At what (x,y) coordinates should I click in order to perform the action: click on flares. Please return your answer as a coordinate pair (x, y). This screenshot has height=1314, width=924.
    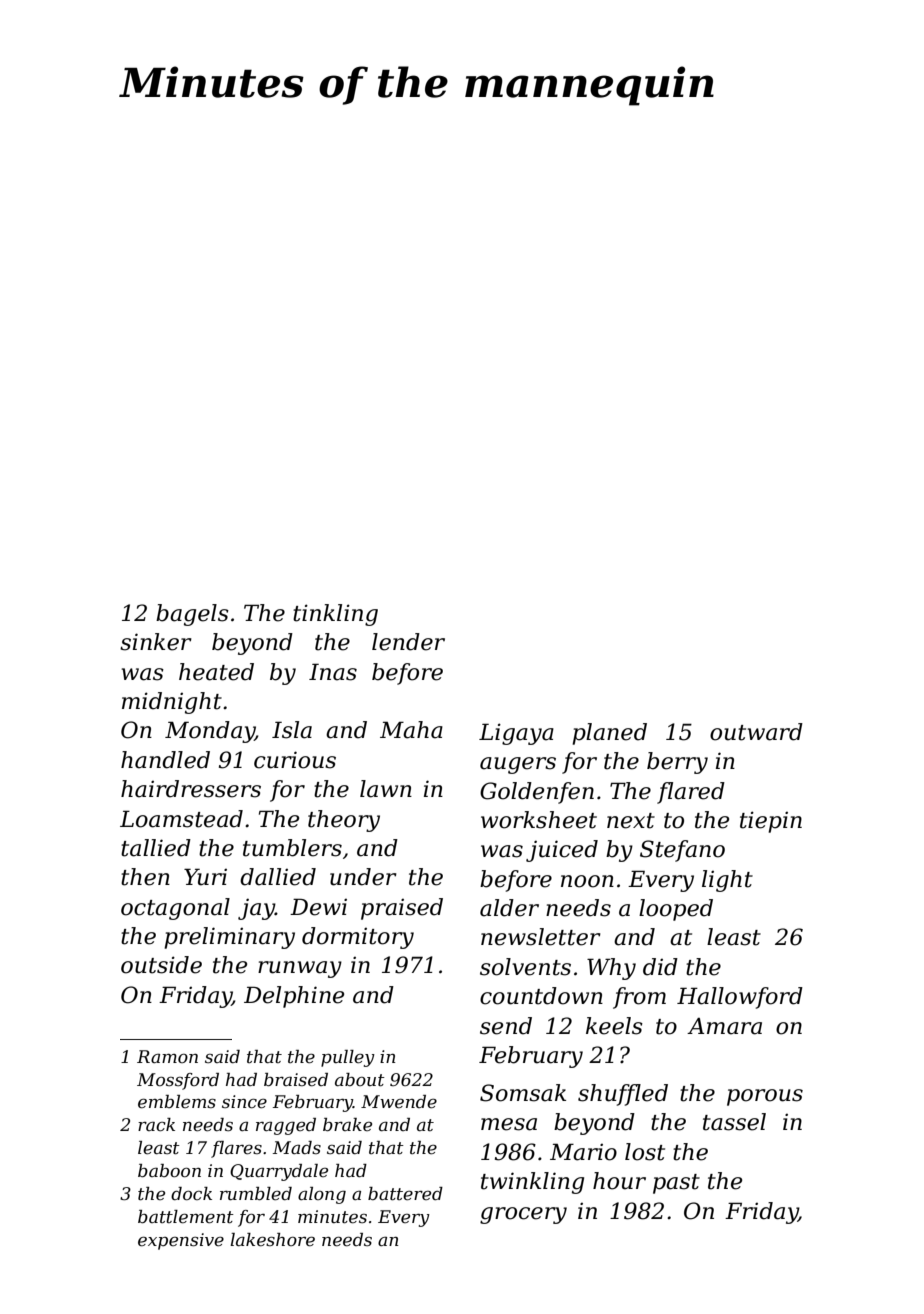
    Looking at the image, I should click on (236, 1149).
